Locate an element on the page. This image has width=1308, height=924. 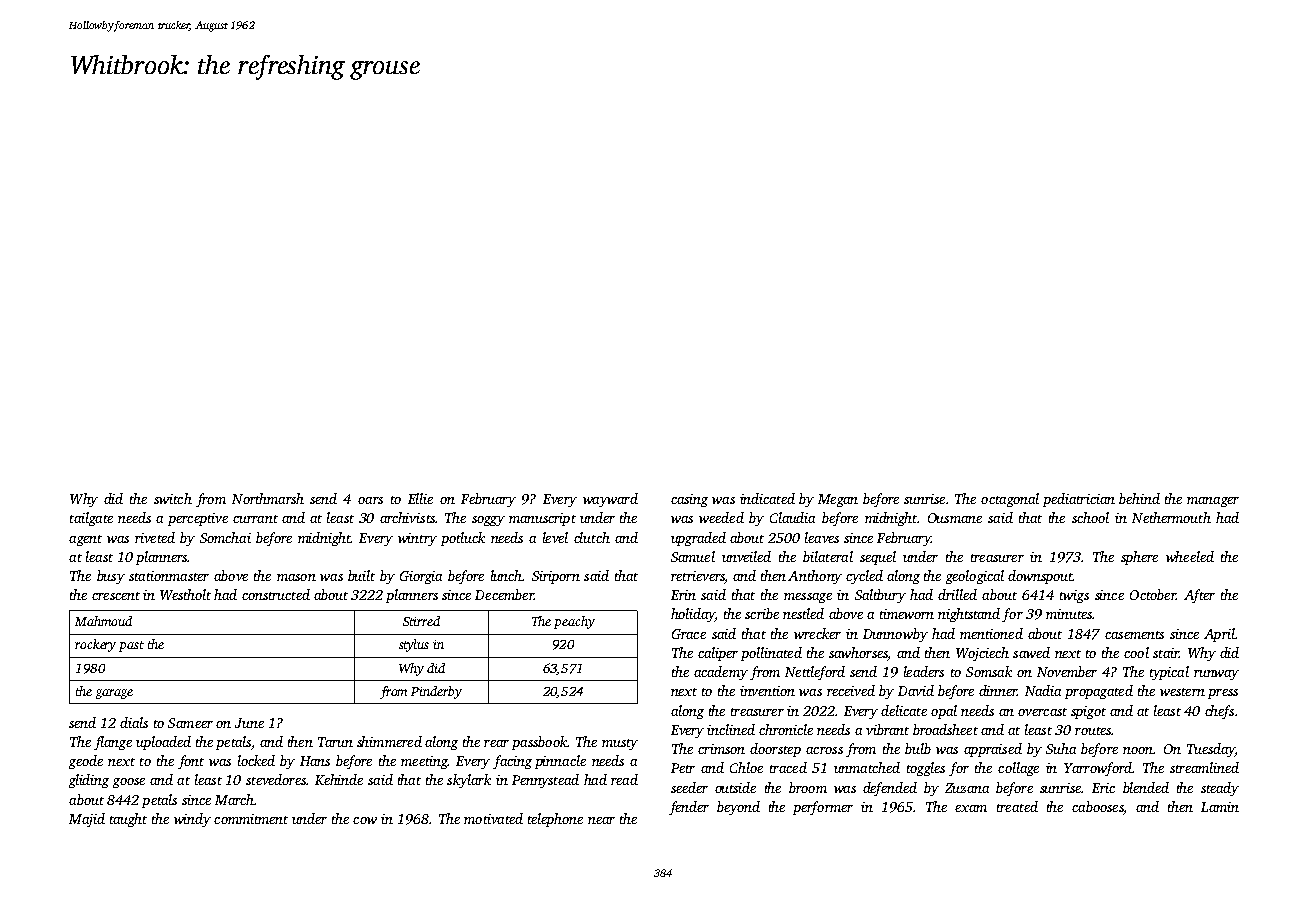
constructed is located at coordinates (276, 594).
